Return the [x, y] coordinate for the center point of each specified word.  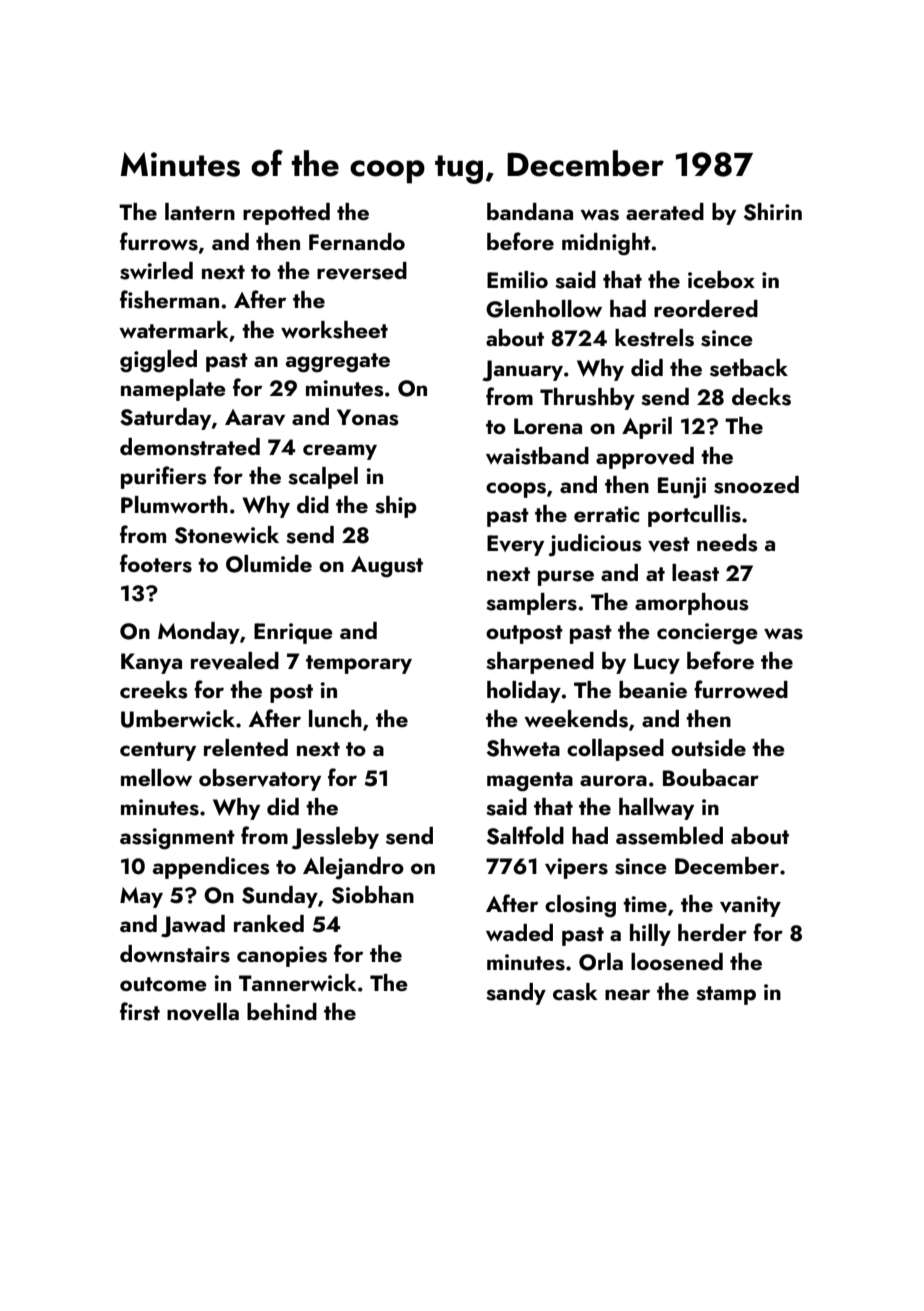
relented [246, 747]
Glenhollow [544, 309]
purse [566, 578]
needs [727, 543]
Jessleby [335, 838]
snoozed [756, 485]
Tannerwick [298, 982]
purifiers [164, 477]
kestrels [654, 338]
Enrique [293, 633]
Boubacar [711, 777]
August [387, 567]
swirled [156, 271]
